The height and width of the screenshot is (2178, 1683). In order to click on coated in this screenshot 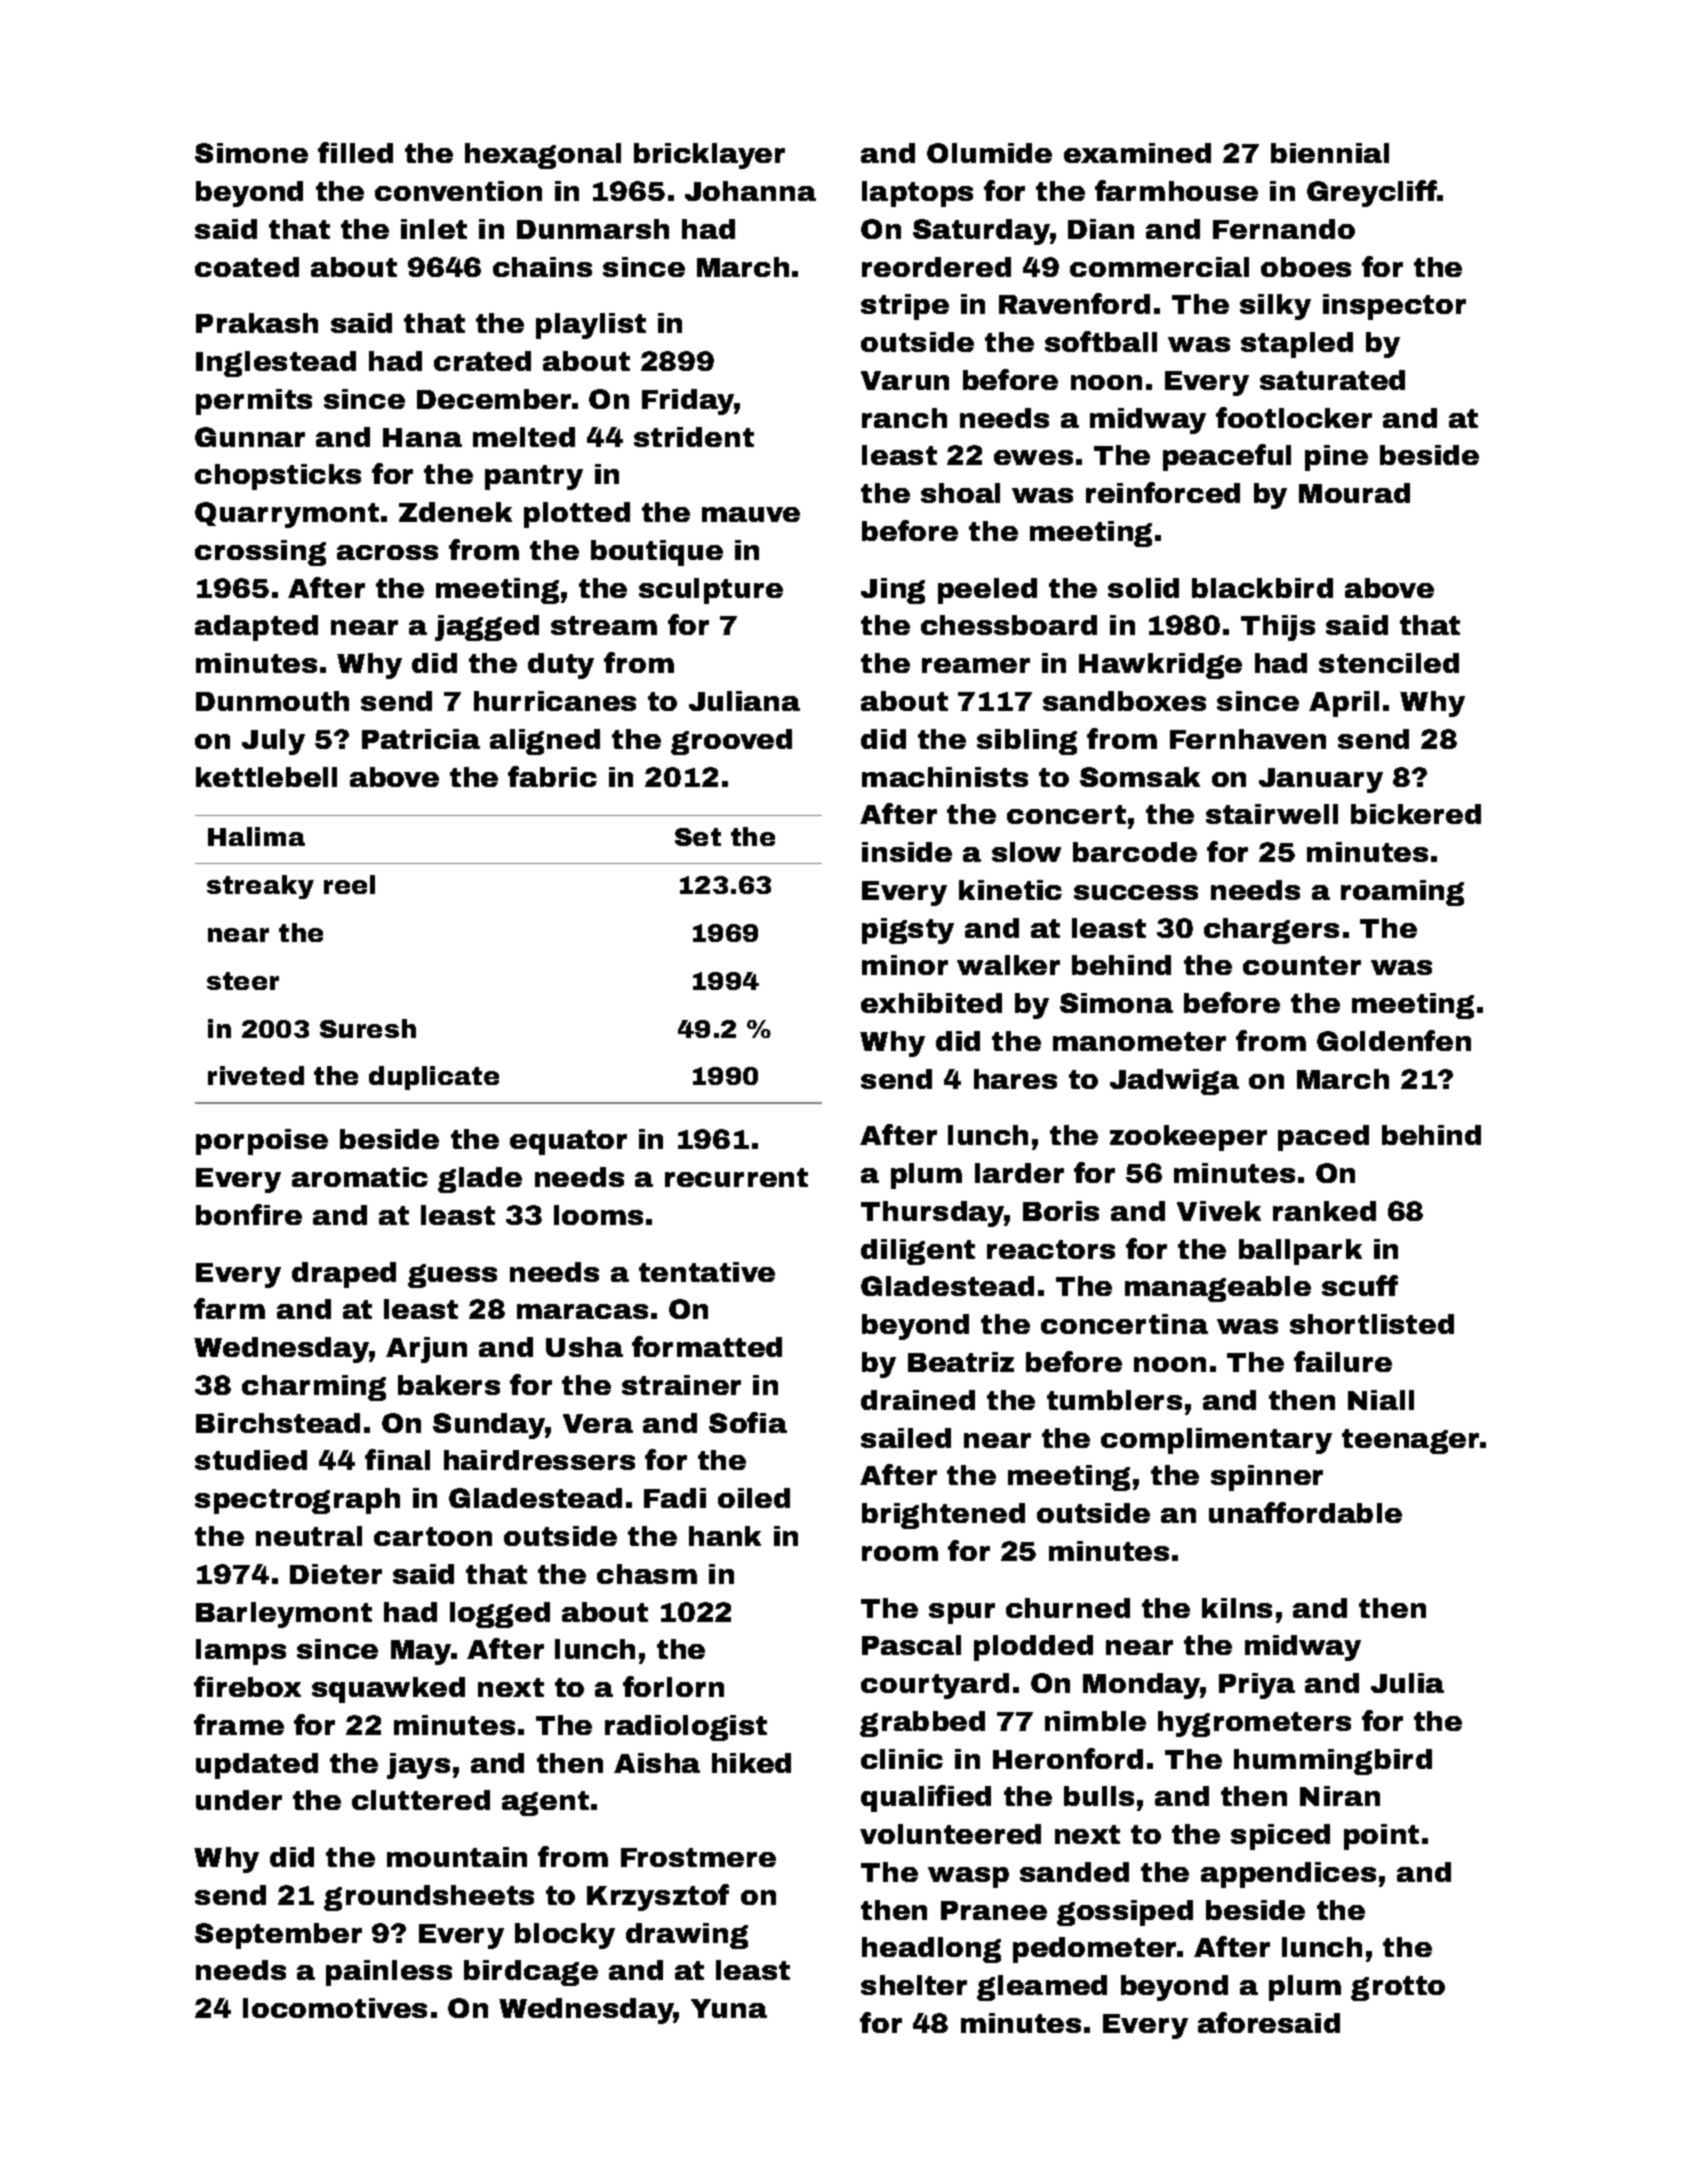, I will do `click(247, 267)`.
